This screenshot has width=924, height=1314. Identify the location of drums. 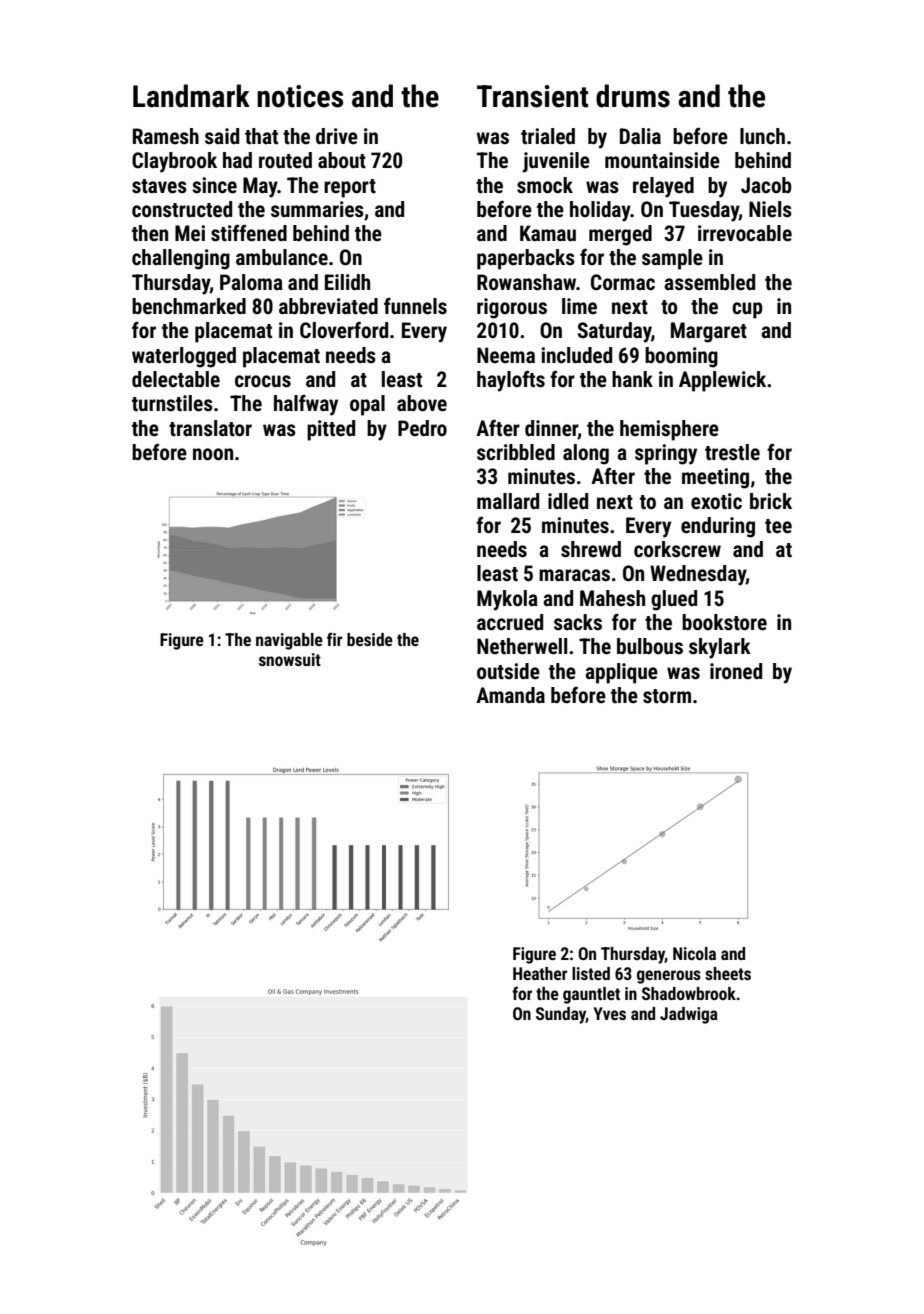
(633, 96).
